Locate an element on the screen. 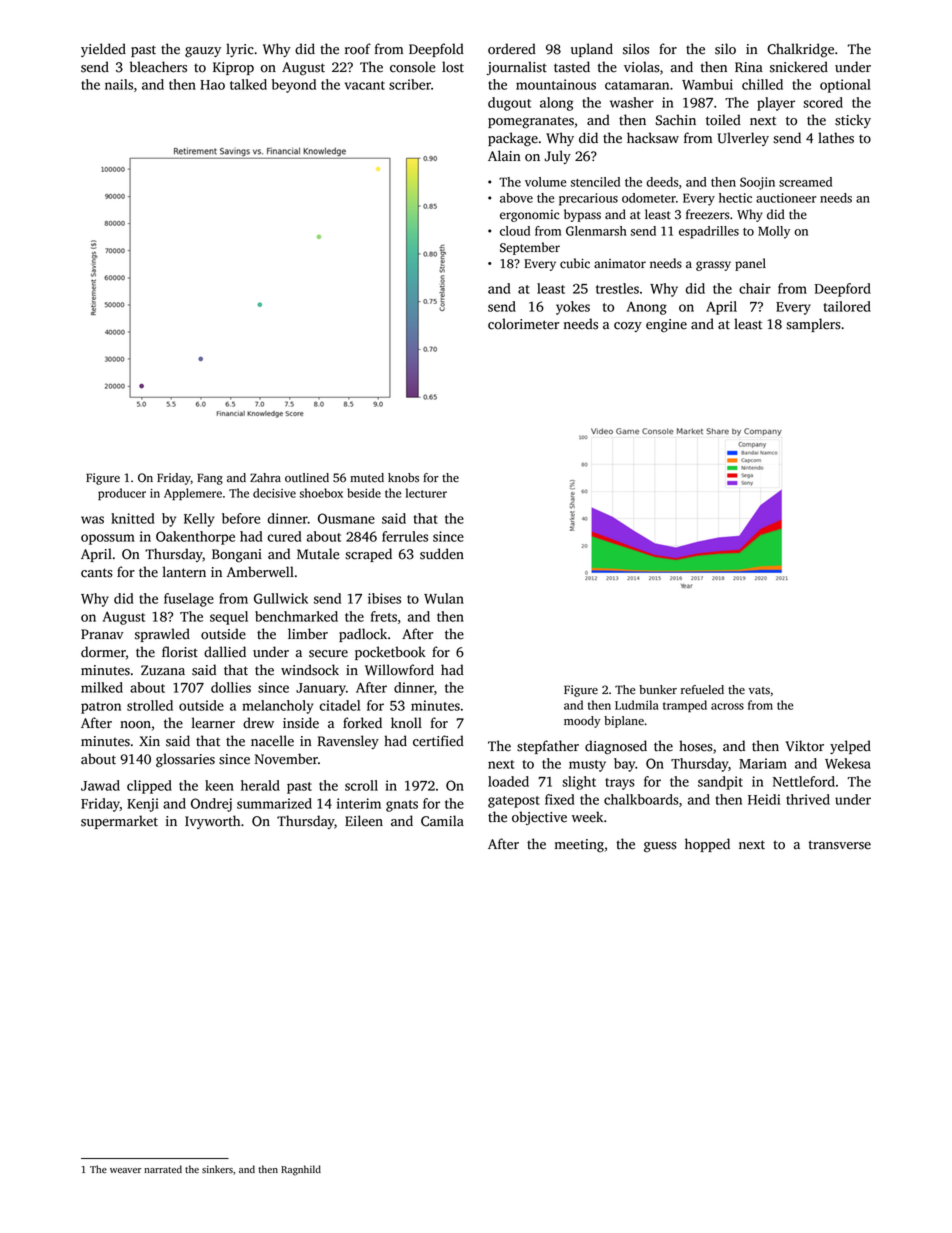  narrated is located at coordinates (163, 1169).
